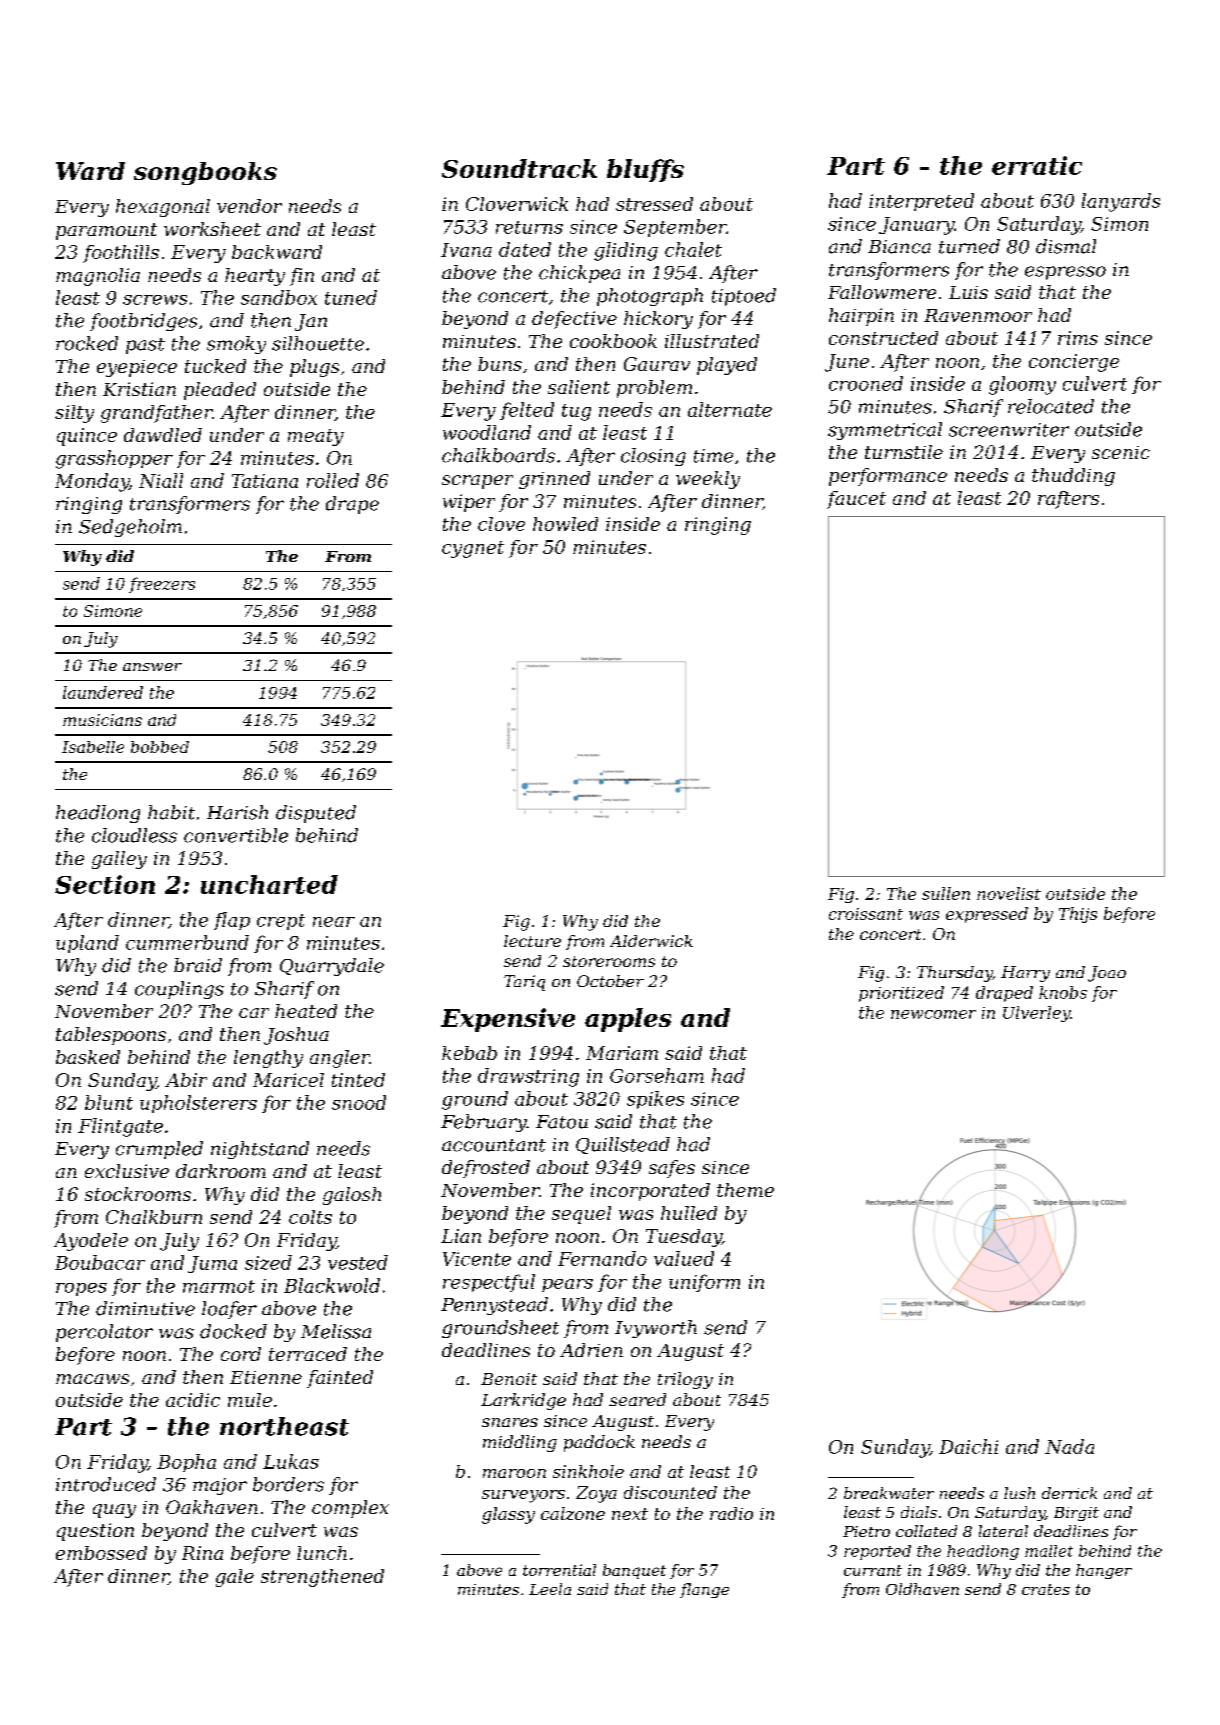 The image size is (1220, 1725). What do you see at coordinates (100, 1262) in the screenshot?
I see `Boubacar` at bounding box center [100, 1262].
